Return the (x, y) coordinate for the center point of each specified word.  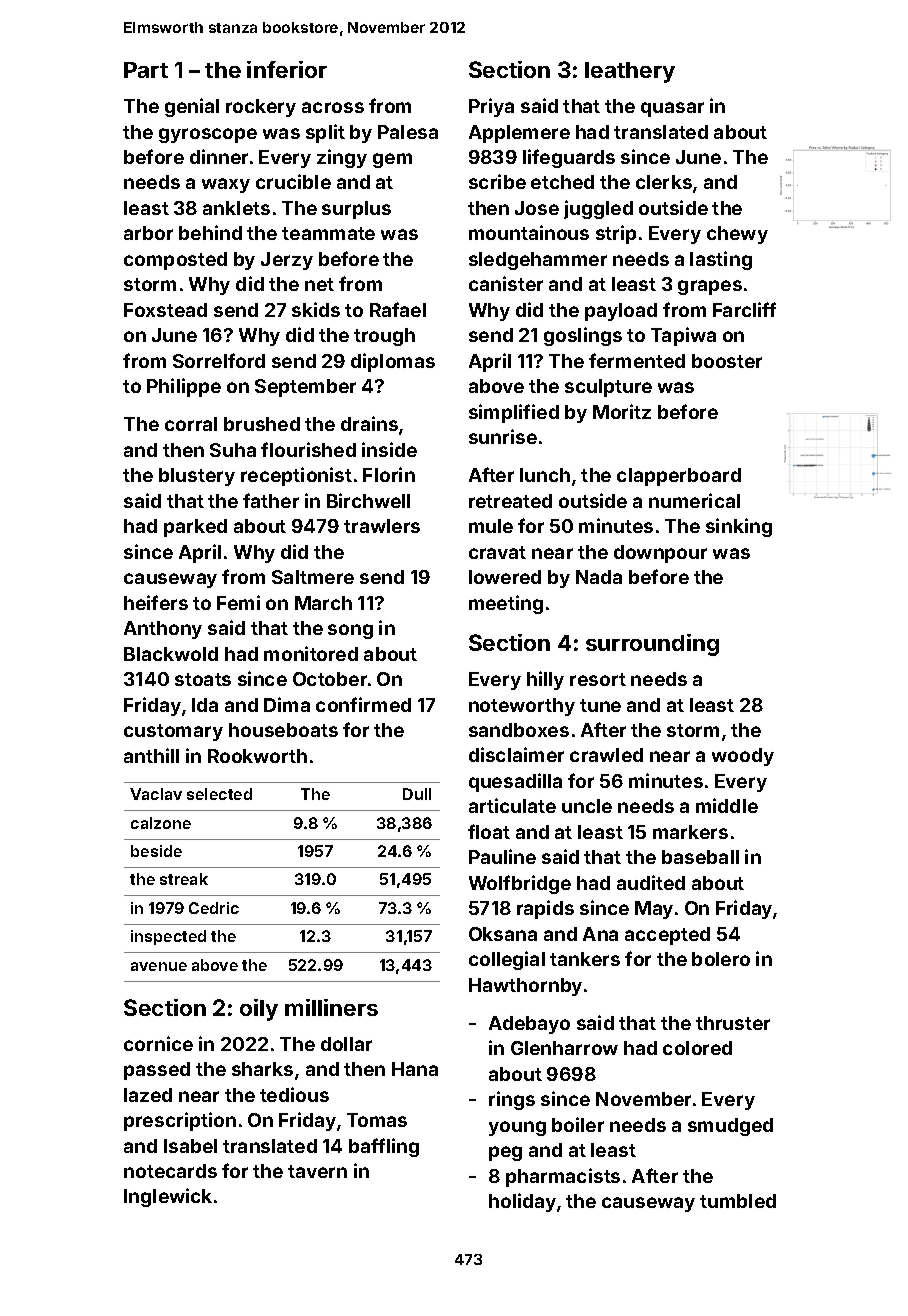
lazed (148, 1095)
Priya (491, 107)
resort (598, 679)
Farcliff (744, 309)
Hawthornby (525, 987)
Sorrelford (219, 360)
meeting (506, 604)
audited (651, 882)
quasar (672, 109)
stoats (203, 679)
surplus (356, 210)
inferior (287, 69)
